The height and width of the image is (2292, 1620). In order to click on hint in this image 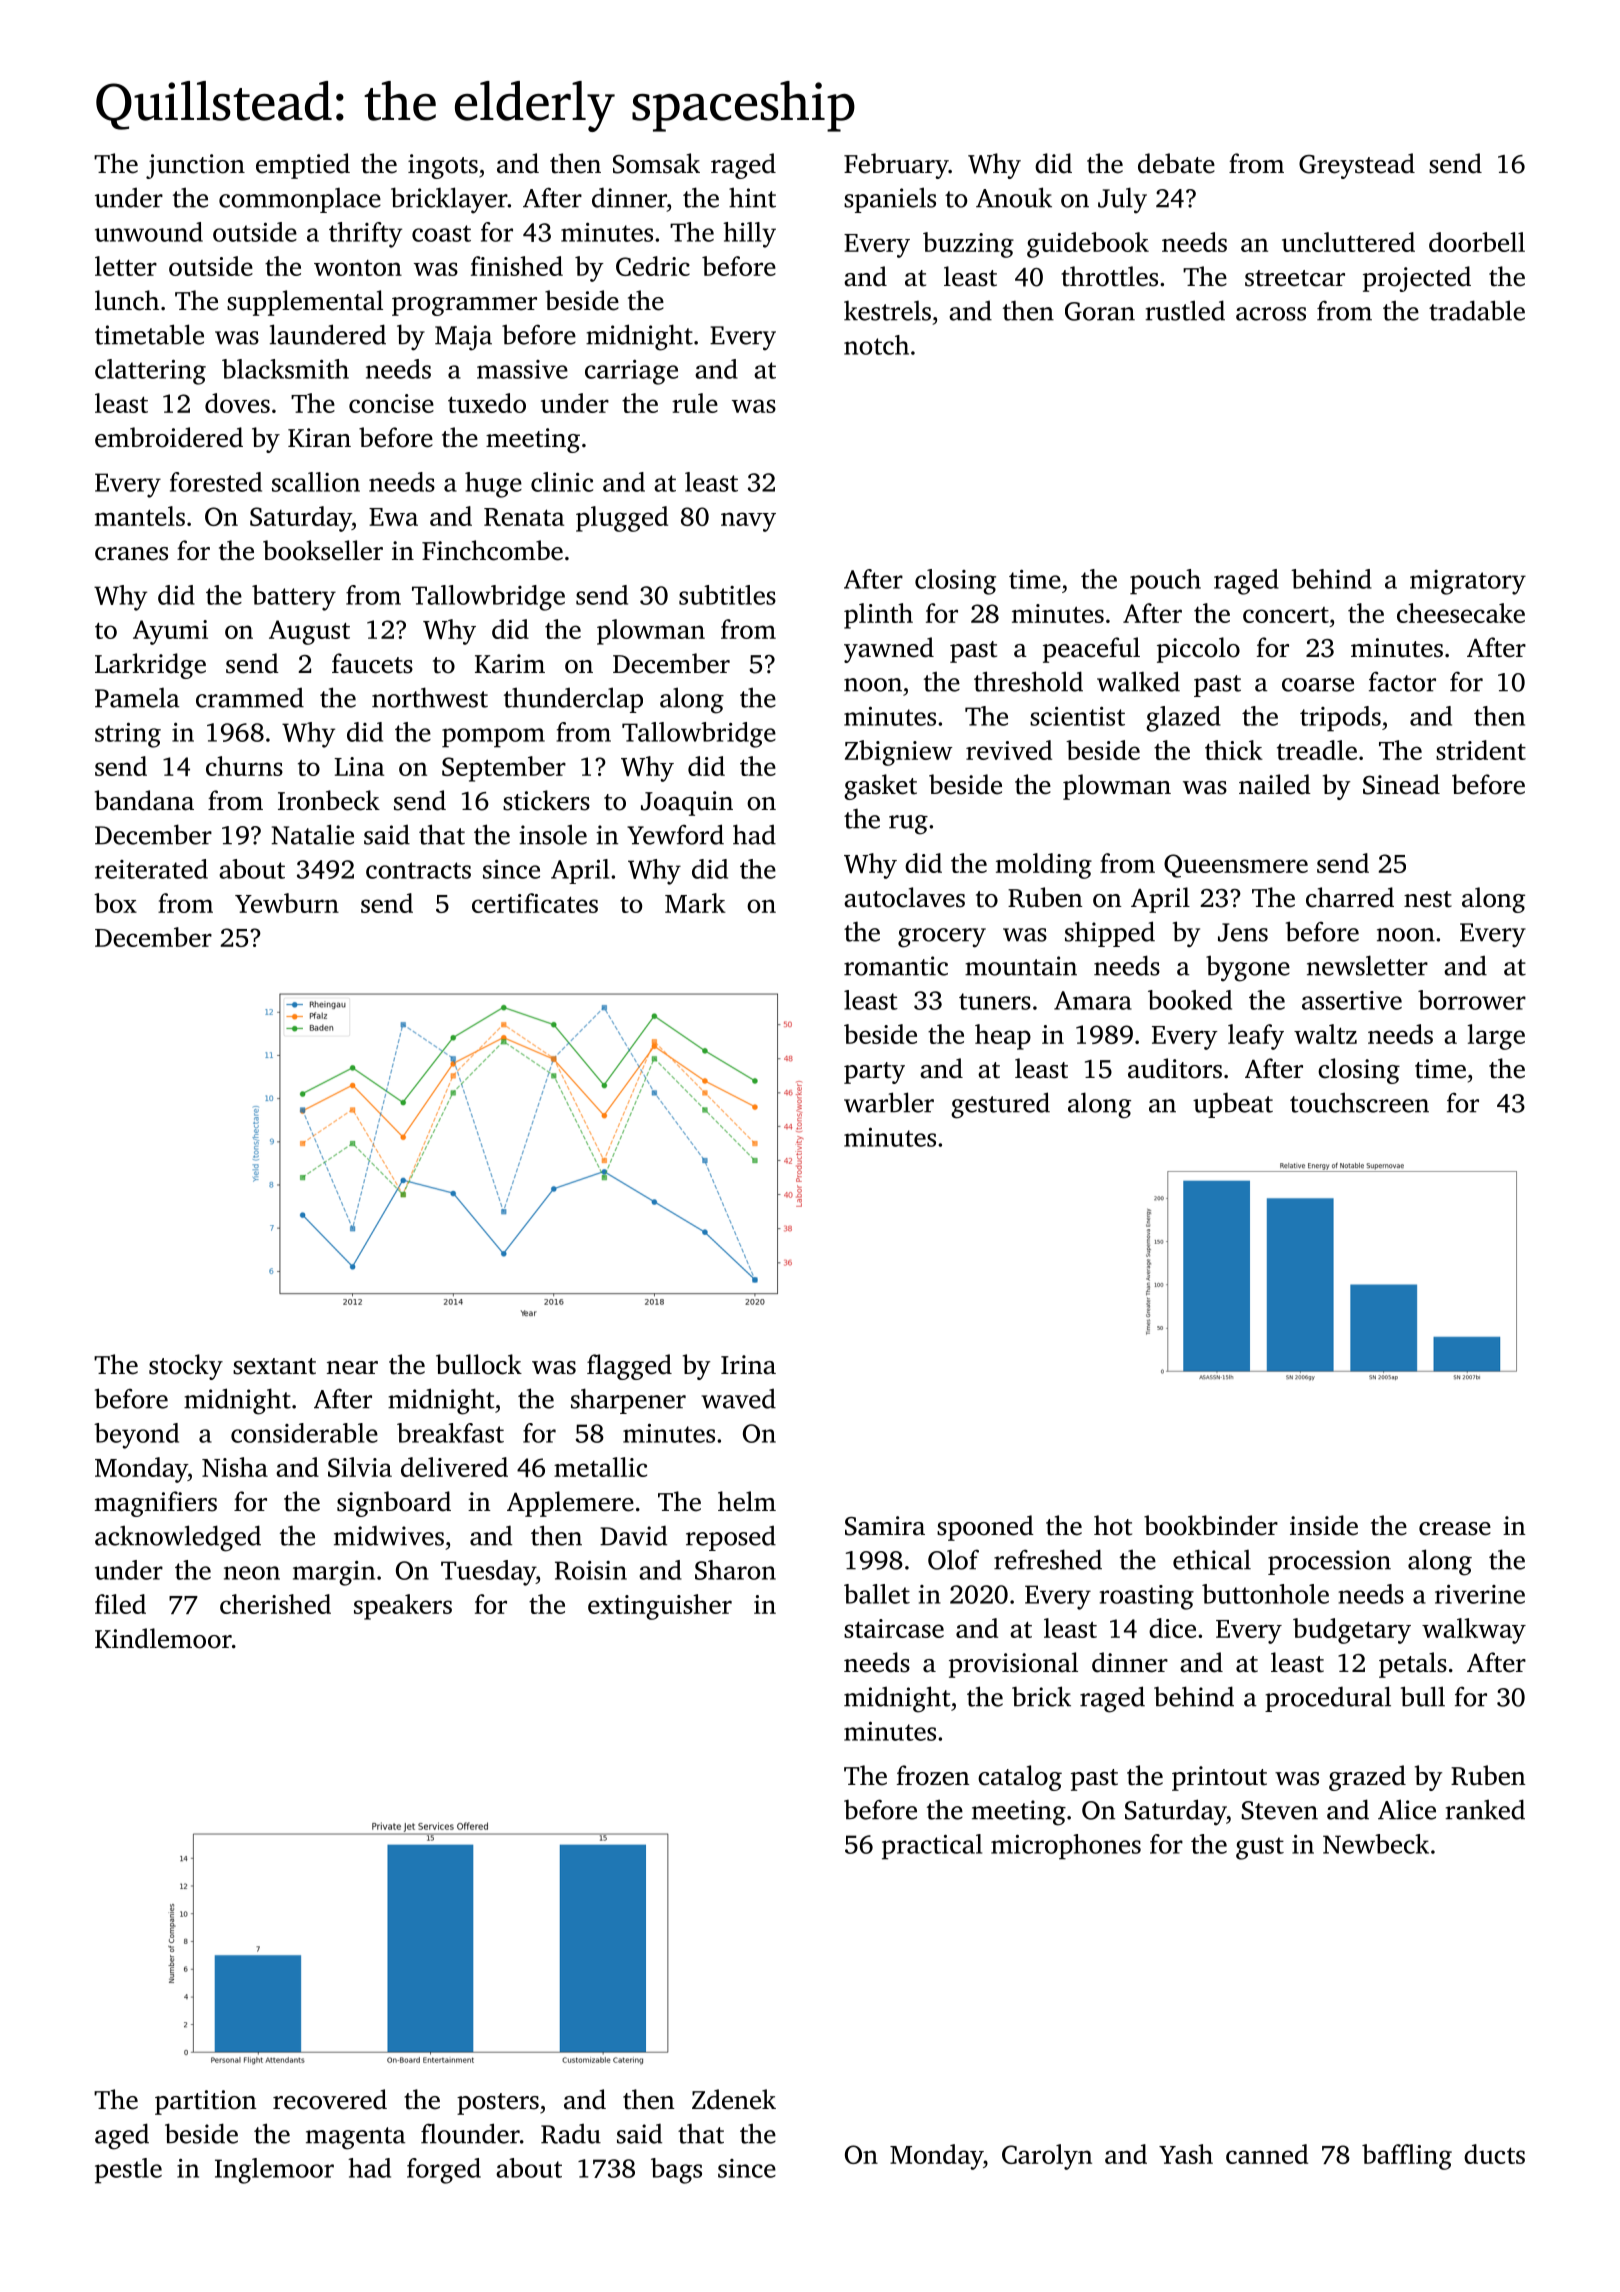, I will do `click(752, 197)`.
